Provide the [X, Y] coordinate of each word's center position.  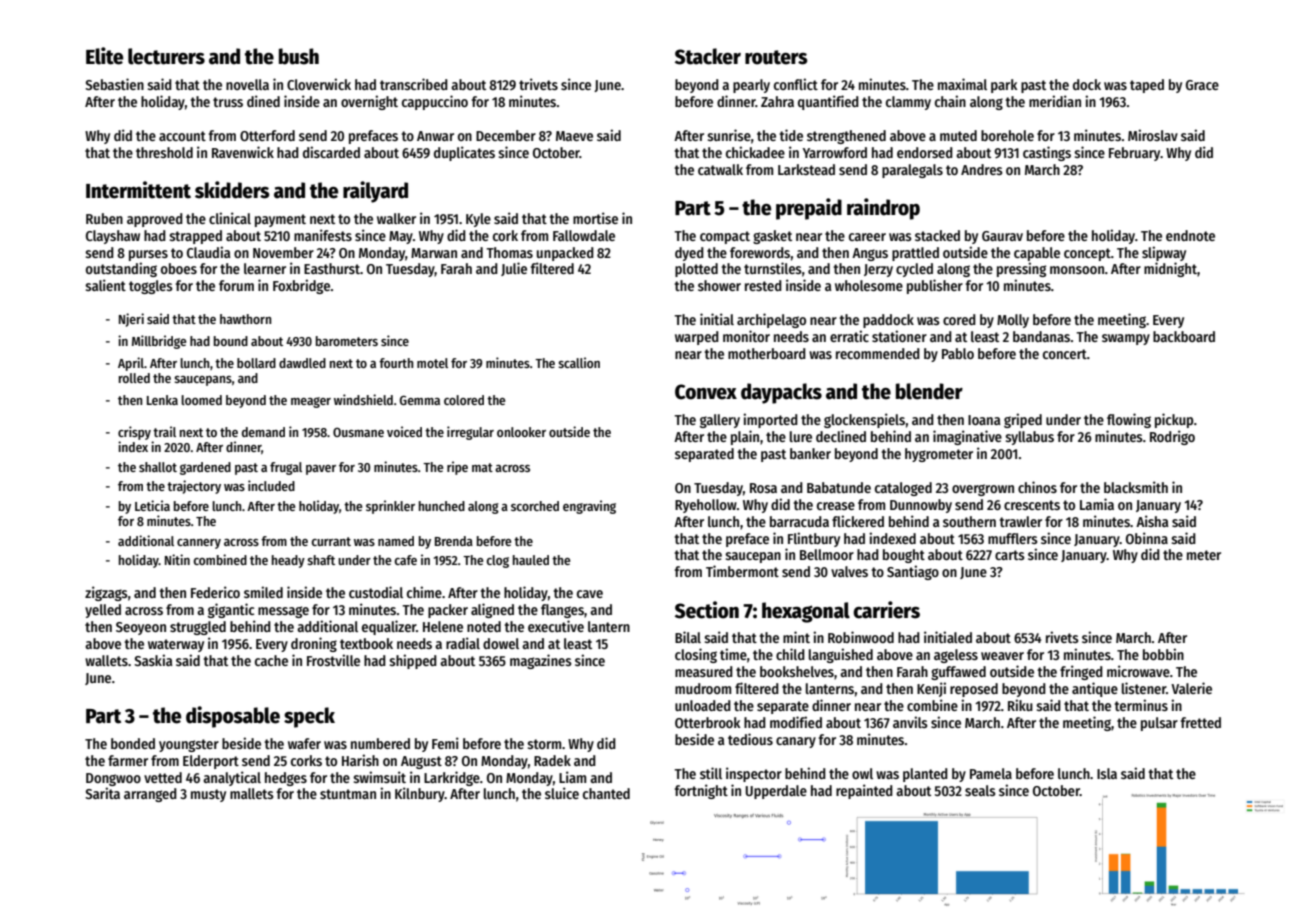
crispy [134, 433]
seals [980, 790]
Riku [1020, 705]
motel [432, 363]
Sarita [102, 793]
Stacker [708, 56]
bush [299, 56]
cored [959, 319]
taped [1147, 86]
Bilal [688, 637]
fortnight [701, 791]
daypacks [781, 393]
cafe [405, 560]
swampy [1126, 339]
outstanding [121, 269]
